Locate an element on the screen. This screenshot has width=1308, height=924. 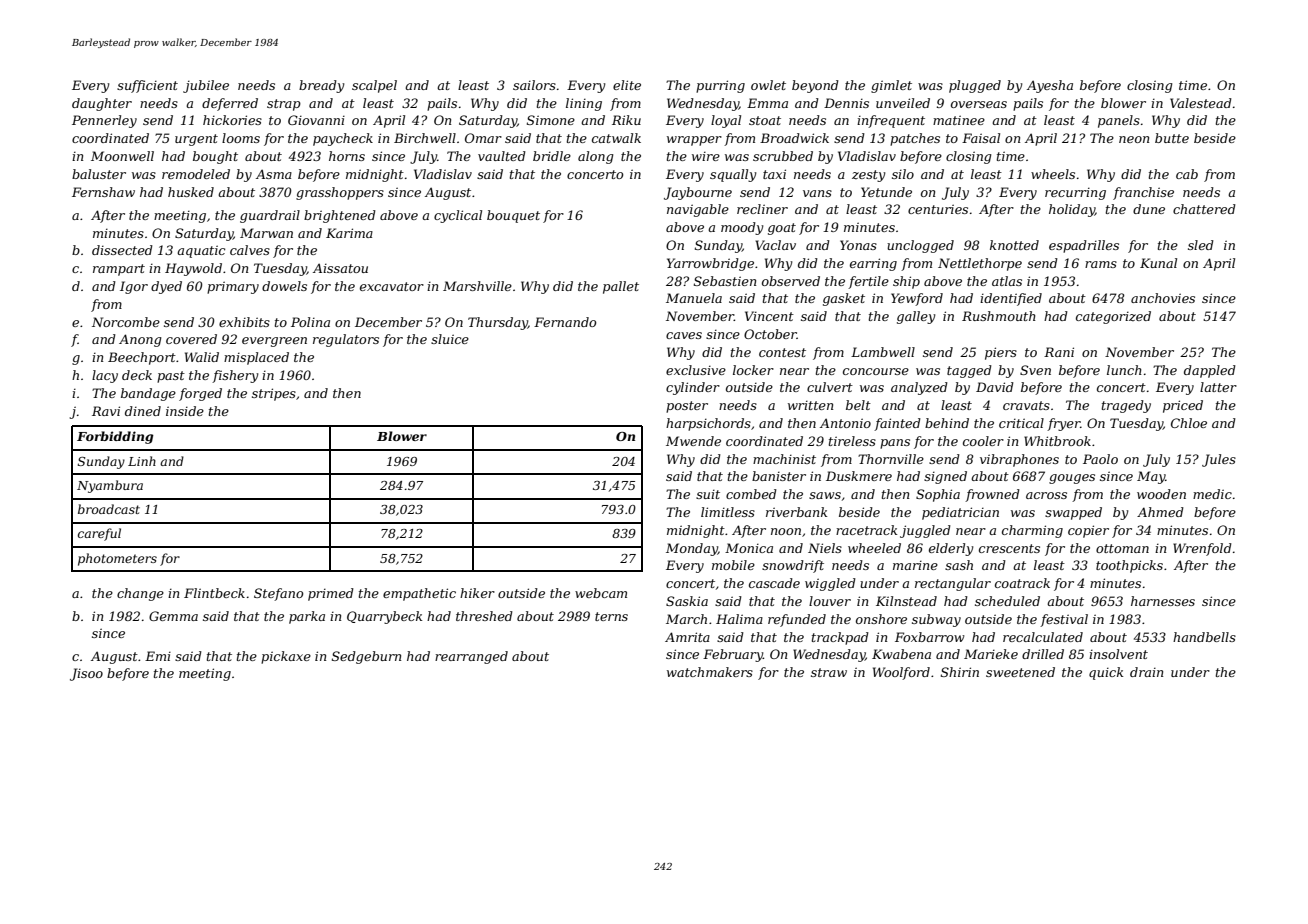
rampart is located at coordinates (119, 270).
